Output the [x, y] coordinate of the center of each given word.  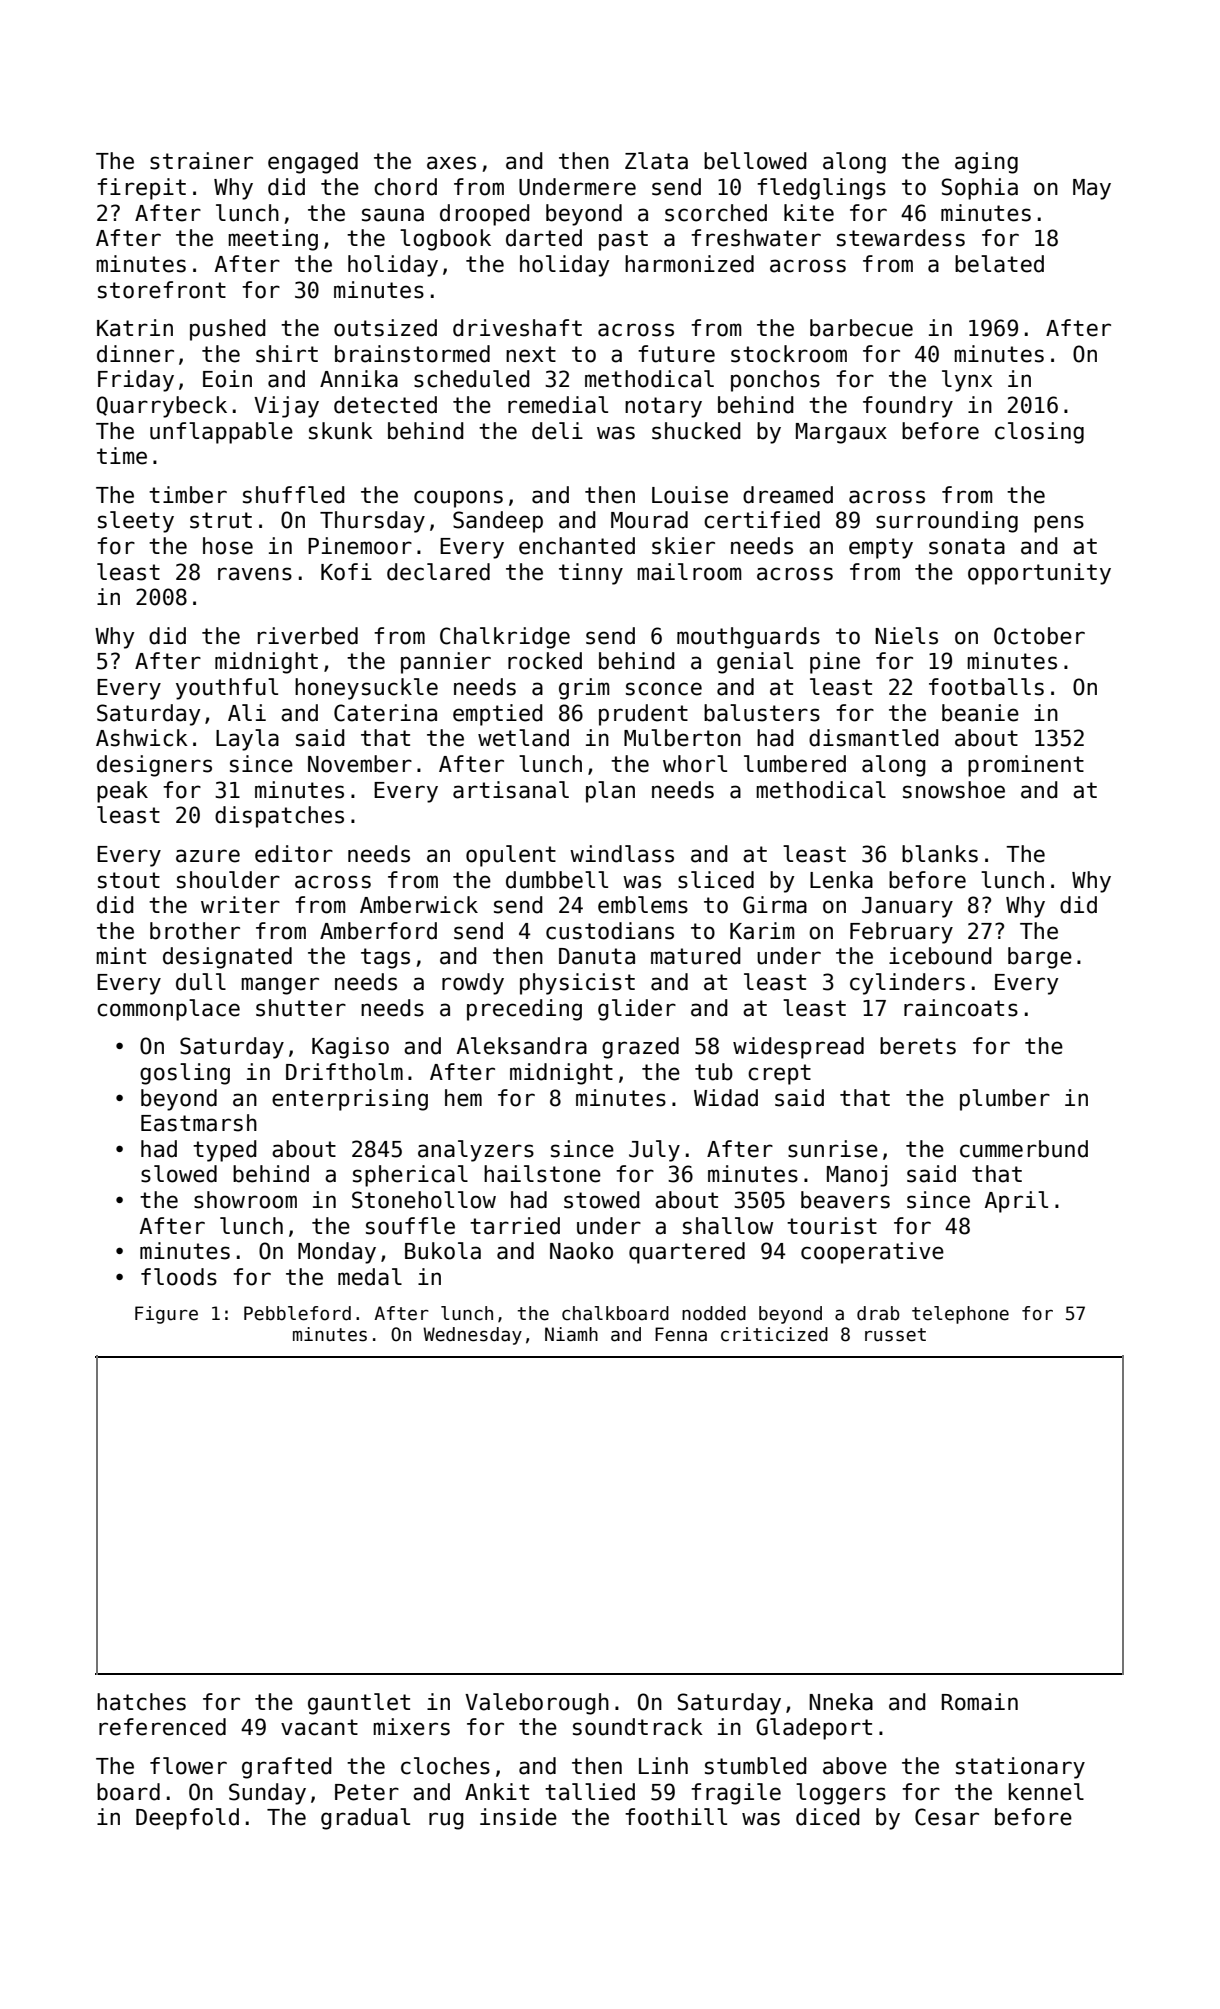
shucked [696, 431]
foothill [676, 1817]
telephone [960, 1315]
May [1092, 189]
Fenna [681, 1334]
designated [227, 958]
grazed [640, 1048]
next [531, 354]
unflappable [221, 433]
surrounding [947, 522]
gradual [365, 1819]
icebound [940, 956]
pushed [228, 330]
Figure [166, 1315]
